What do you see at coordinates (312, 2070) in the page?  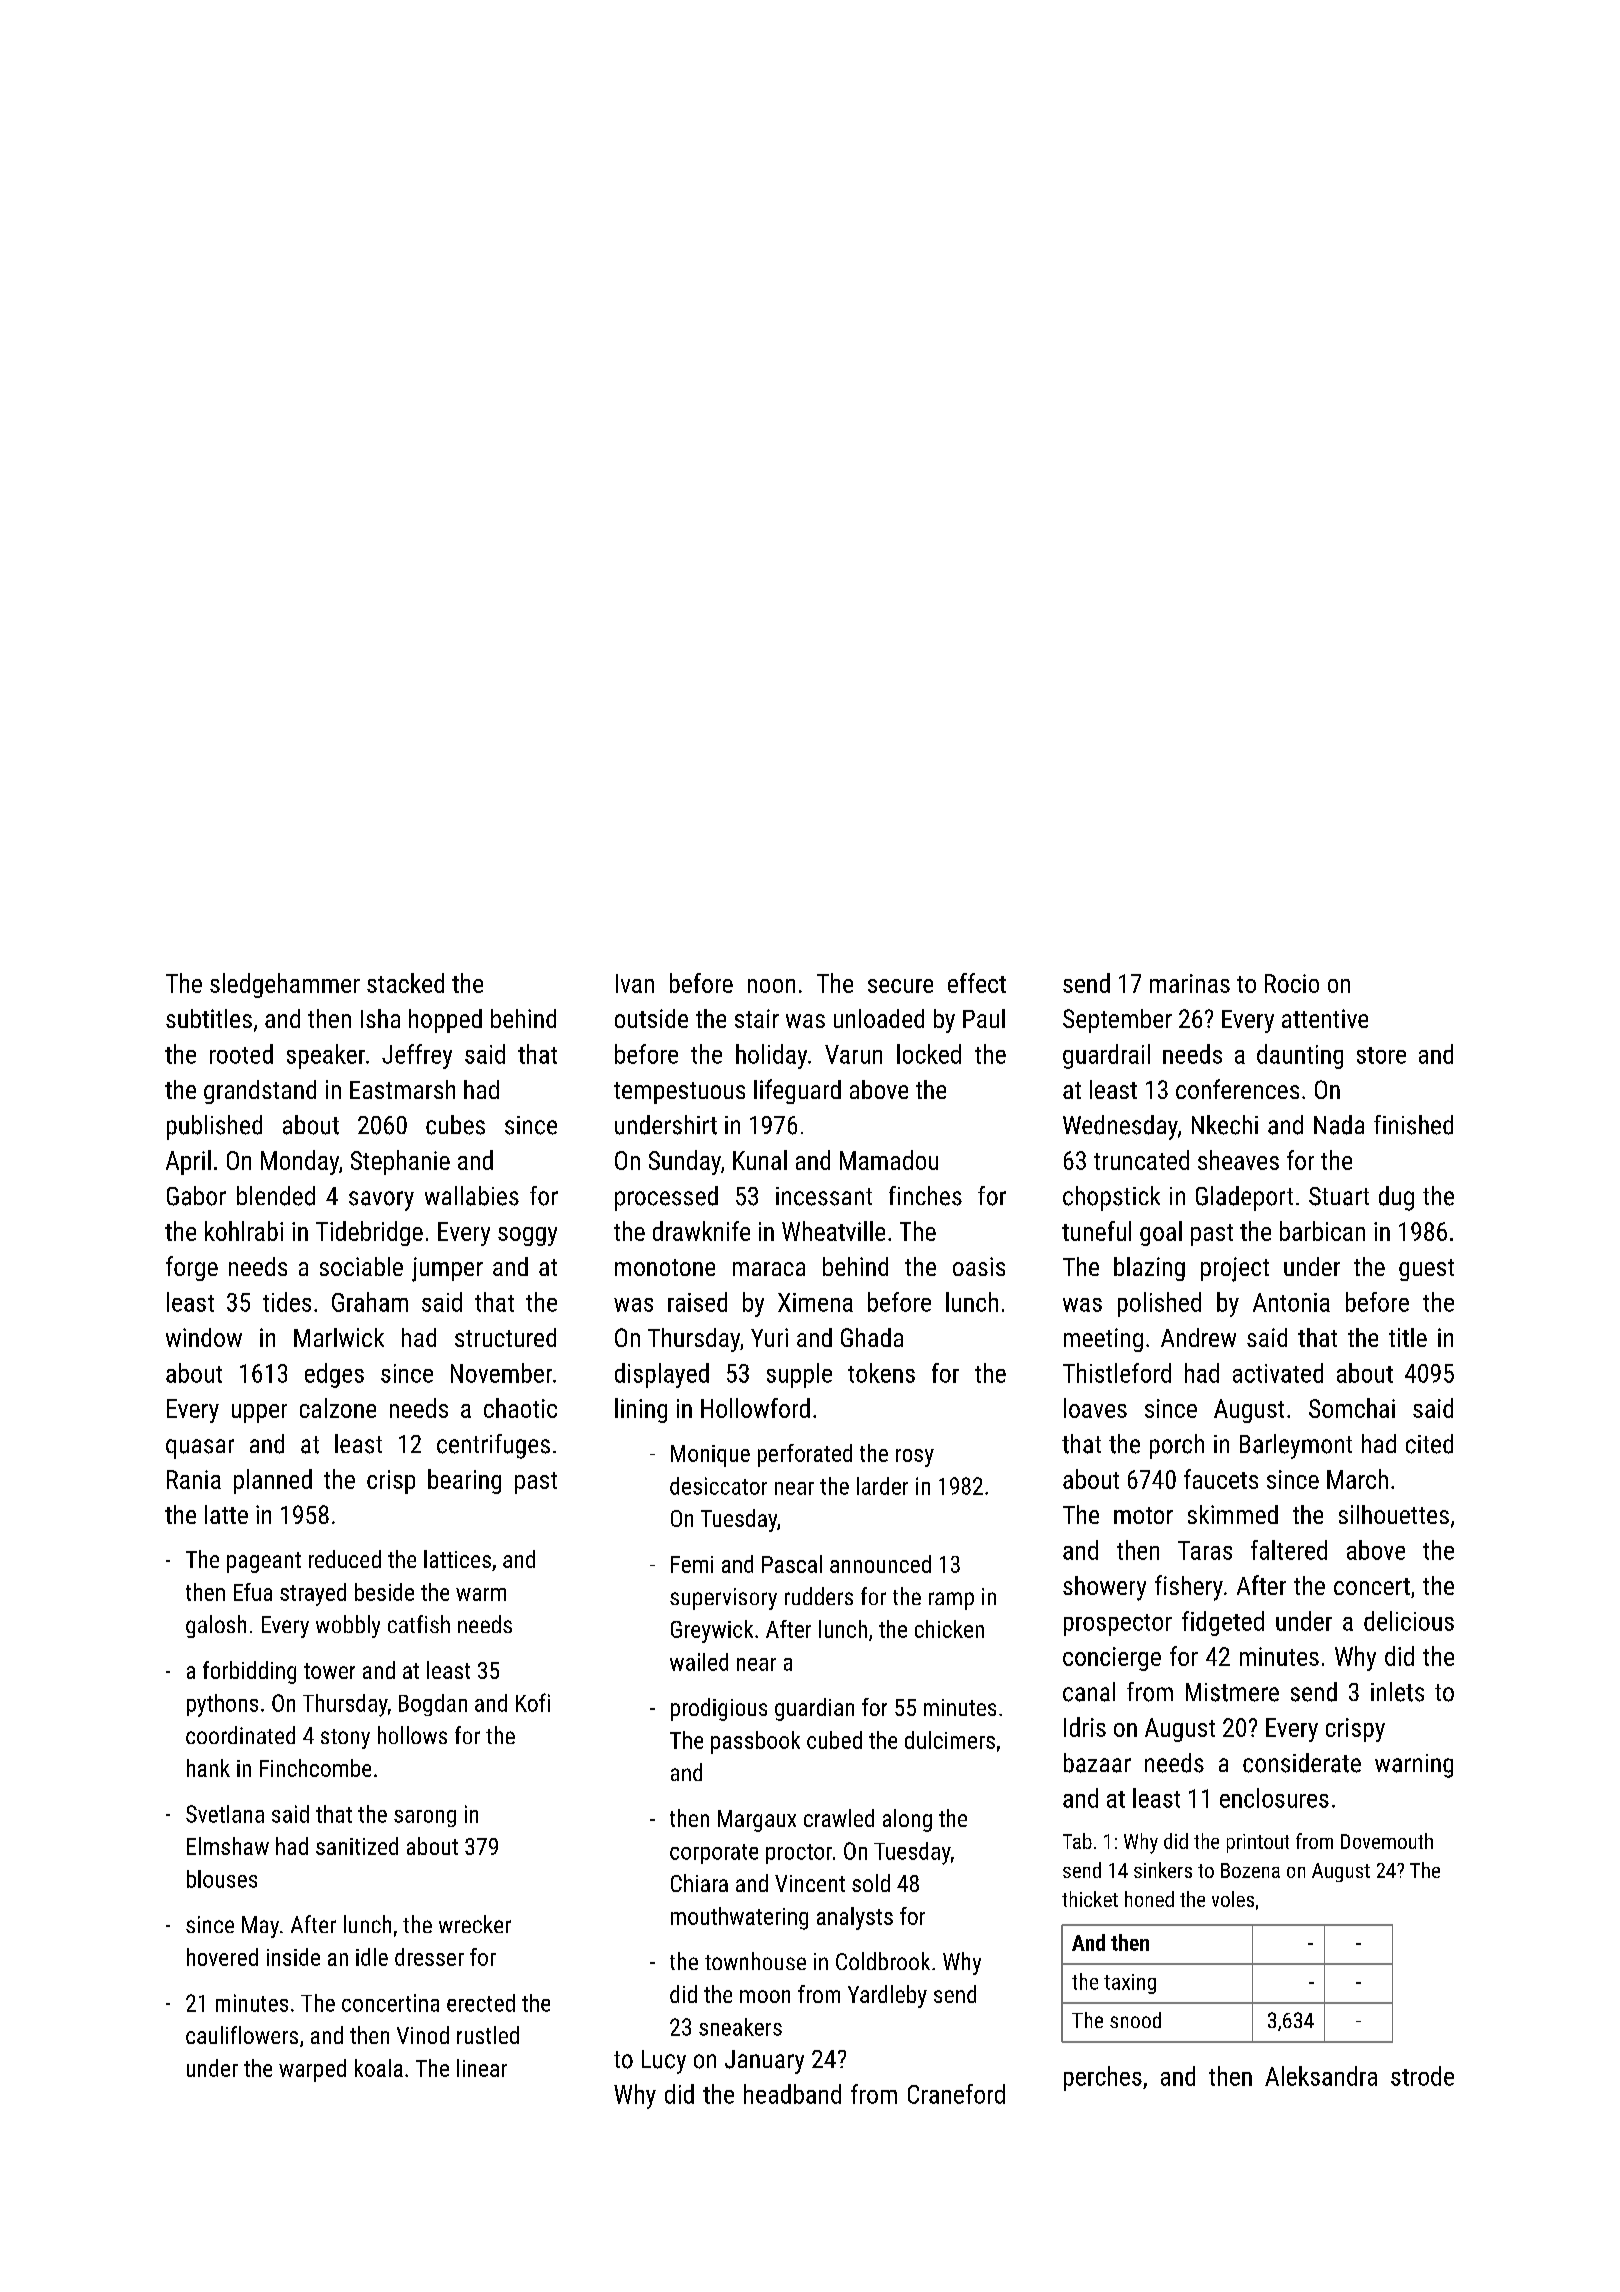 I see `warped` at bounding box center [312, 2070].
